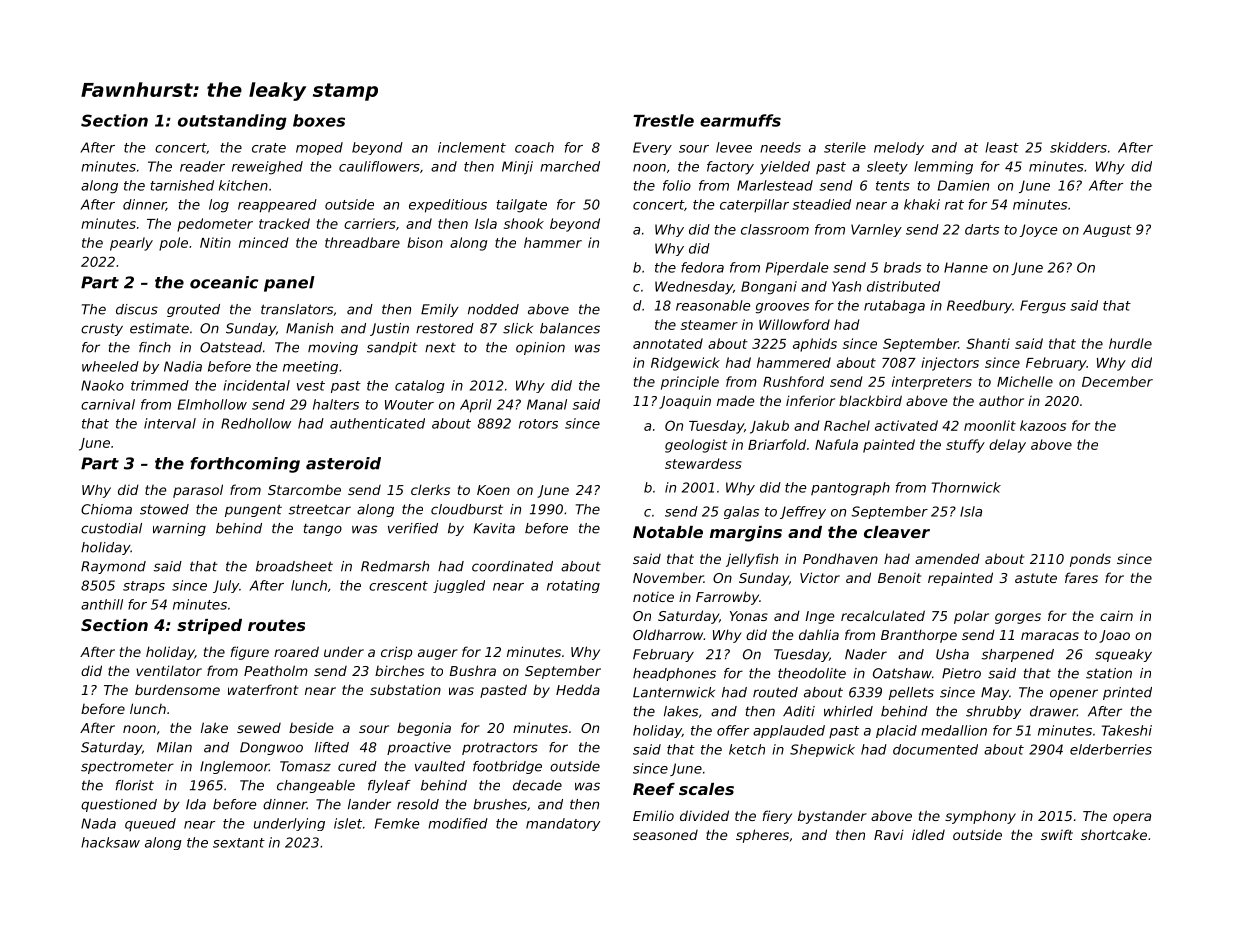 The width and height of the screenshot is (1233, 952). I want to click on least, so click(1002, 147).
